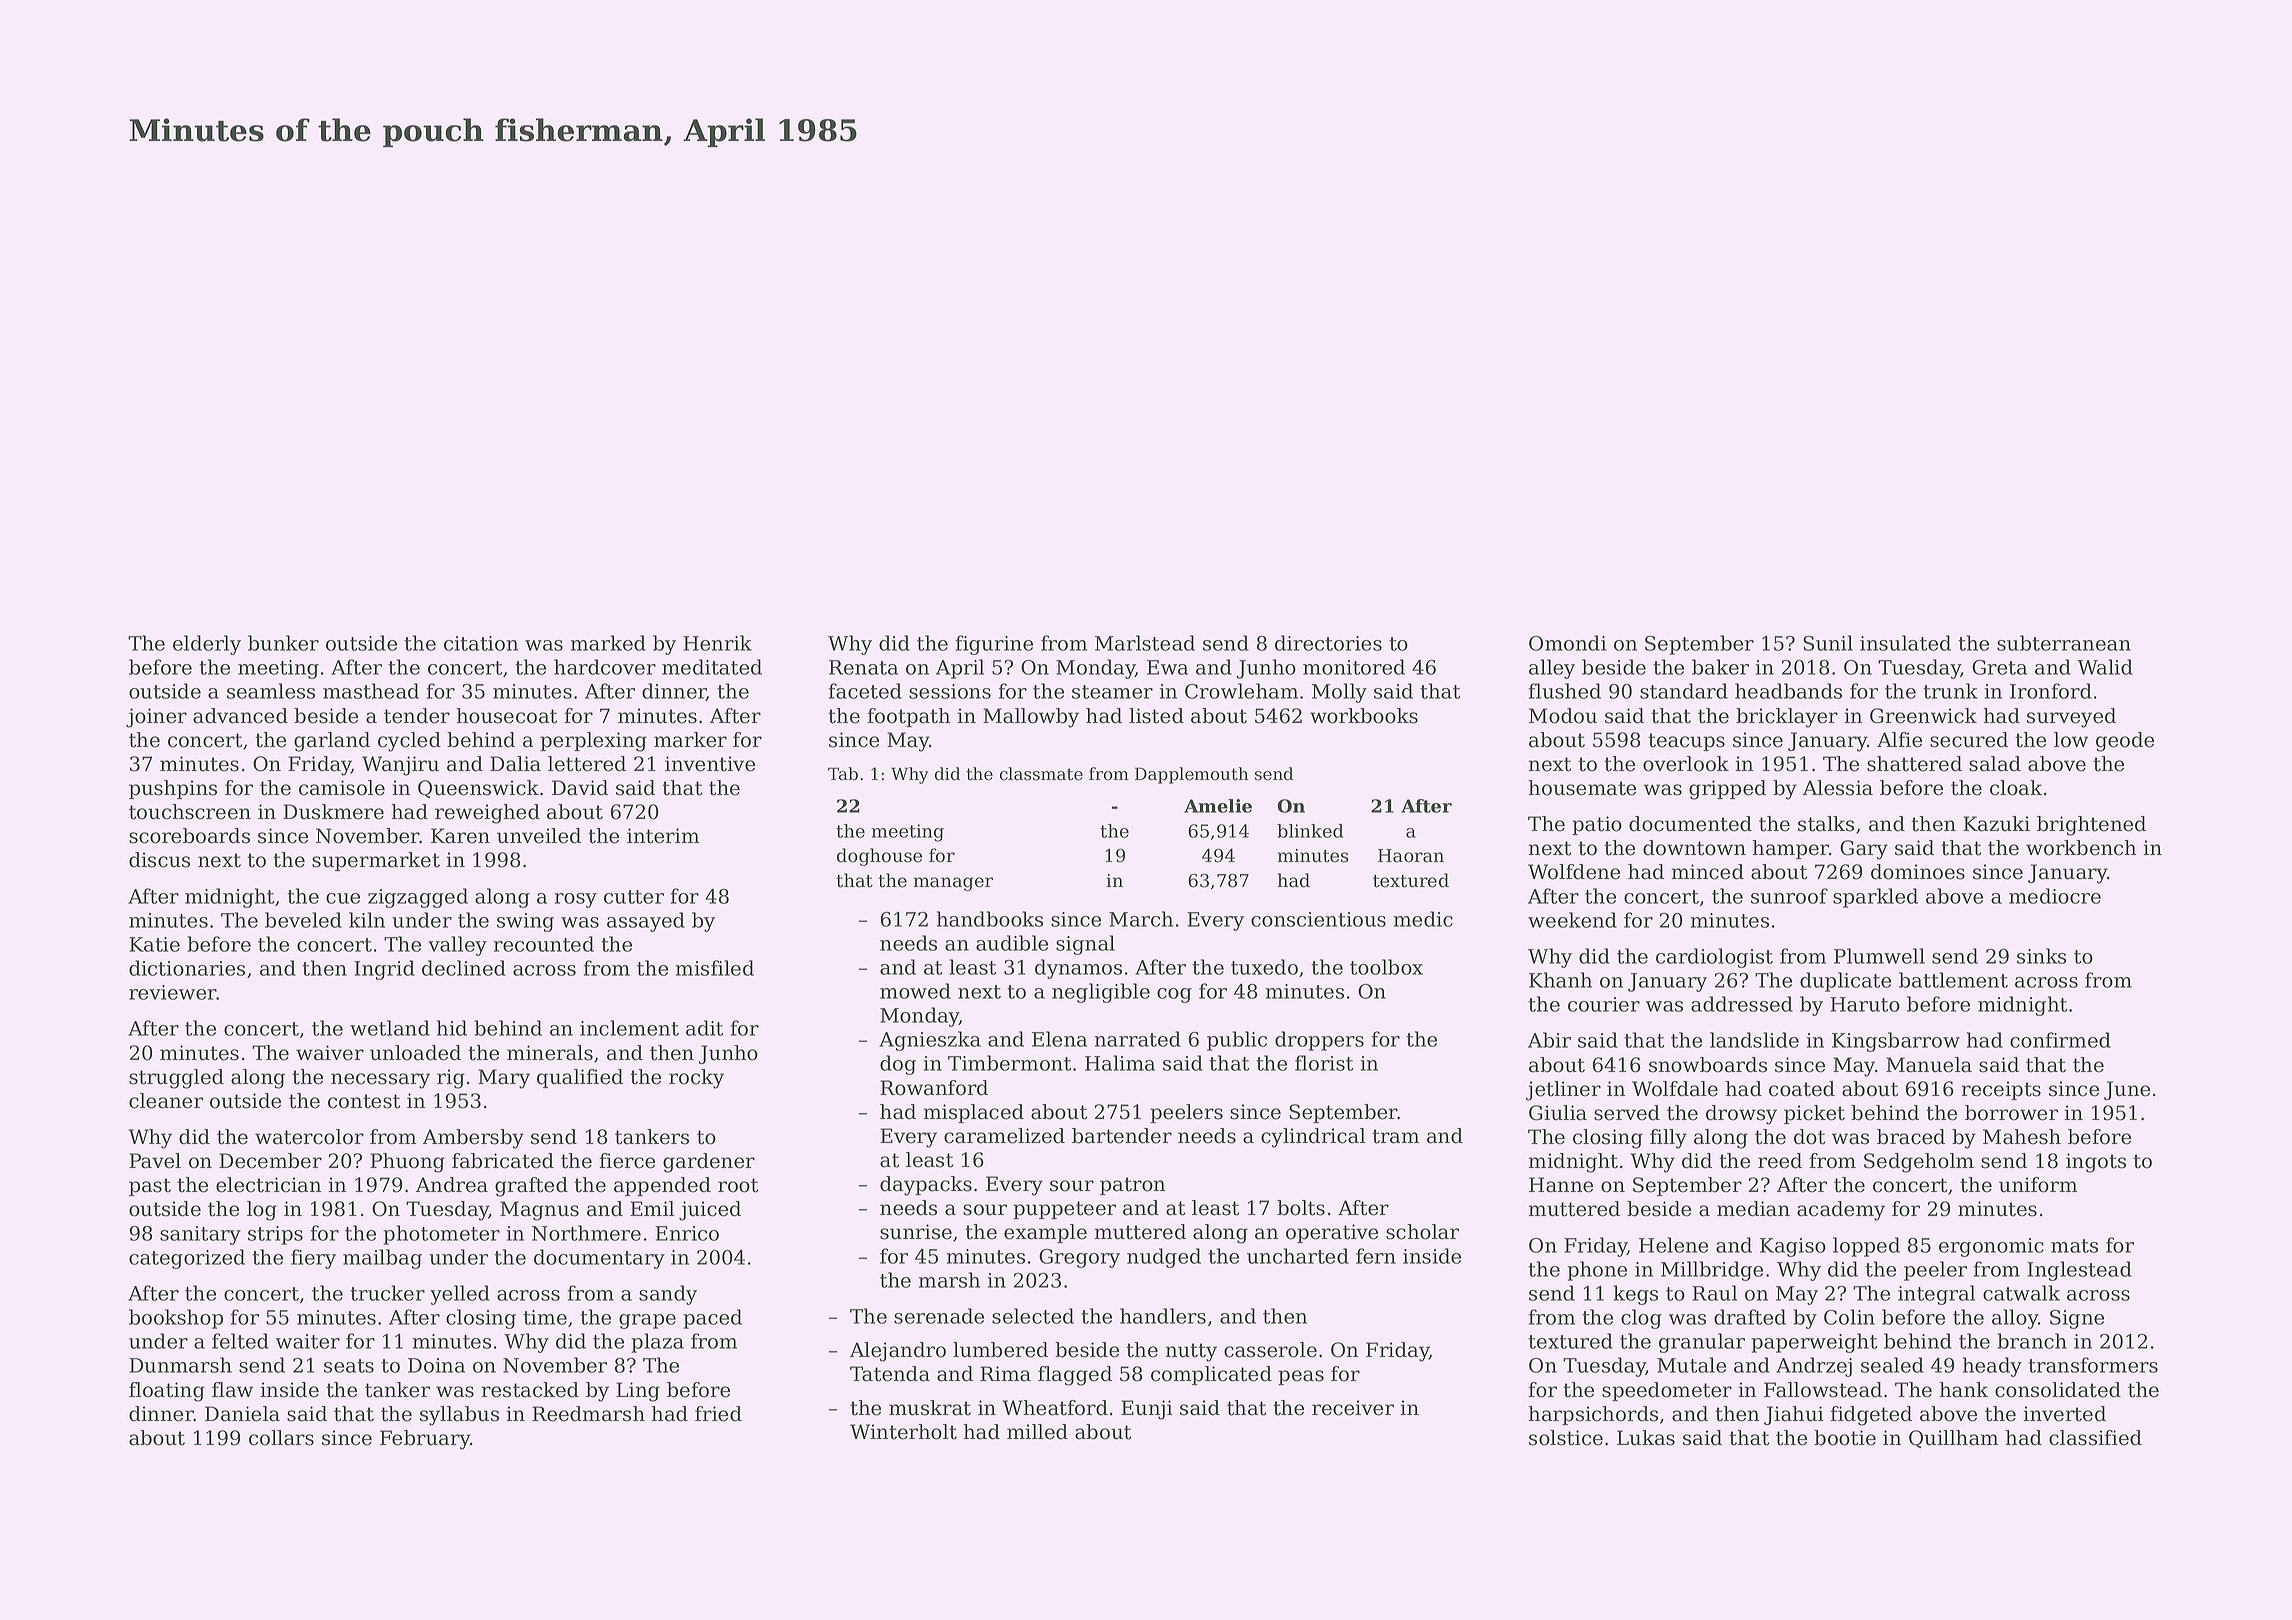 The height and width of the screenshot is (1620, 2292). What do you see at coordinates (1422, 1232) in the screenshot?
I see `scholar` at bounding box center [1422, 1232].
